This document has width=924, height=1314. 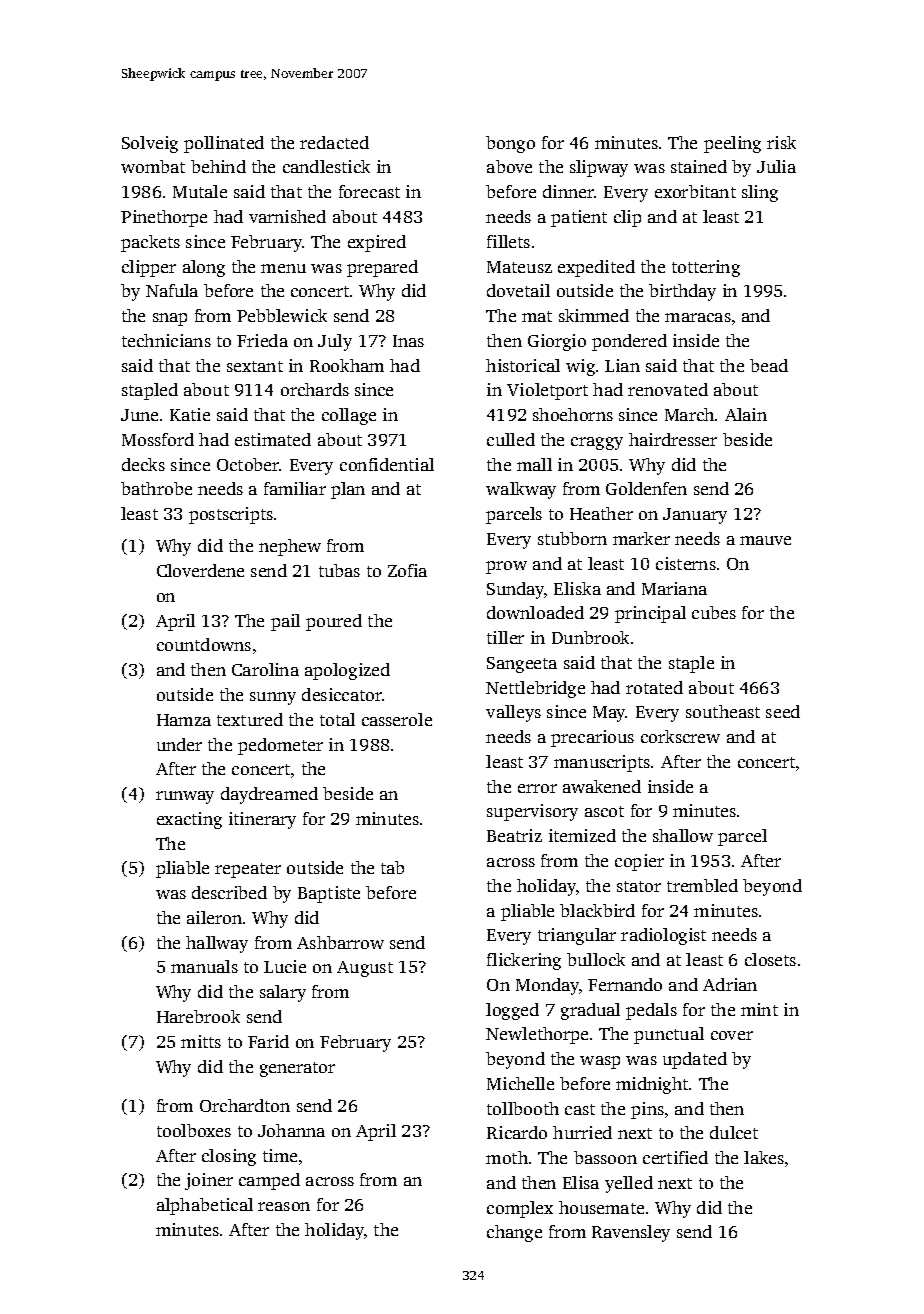 What do you see at coordinates (284, 1206) in the document?
I see `reason` at bounding box center [284, 1206].
